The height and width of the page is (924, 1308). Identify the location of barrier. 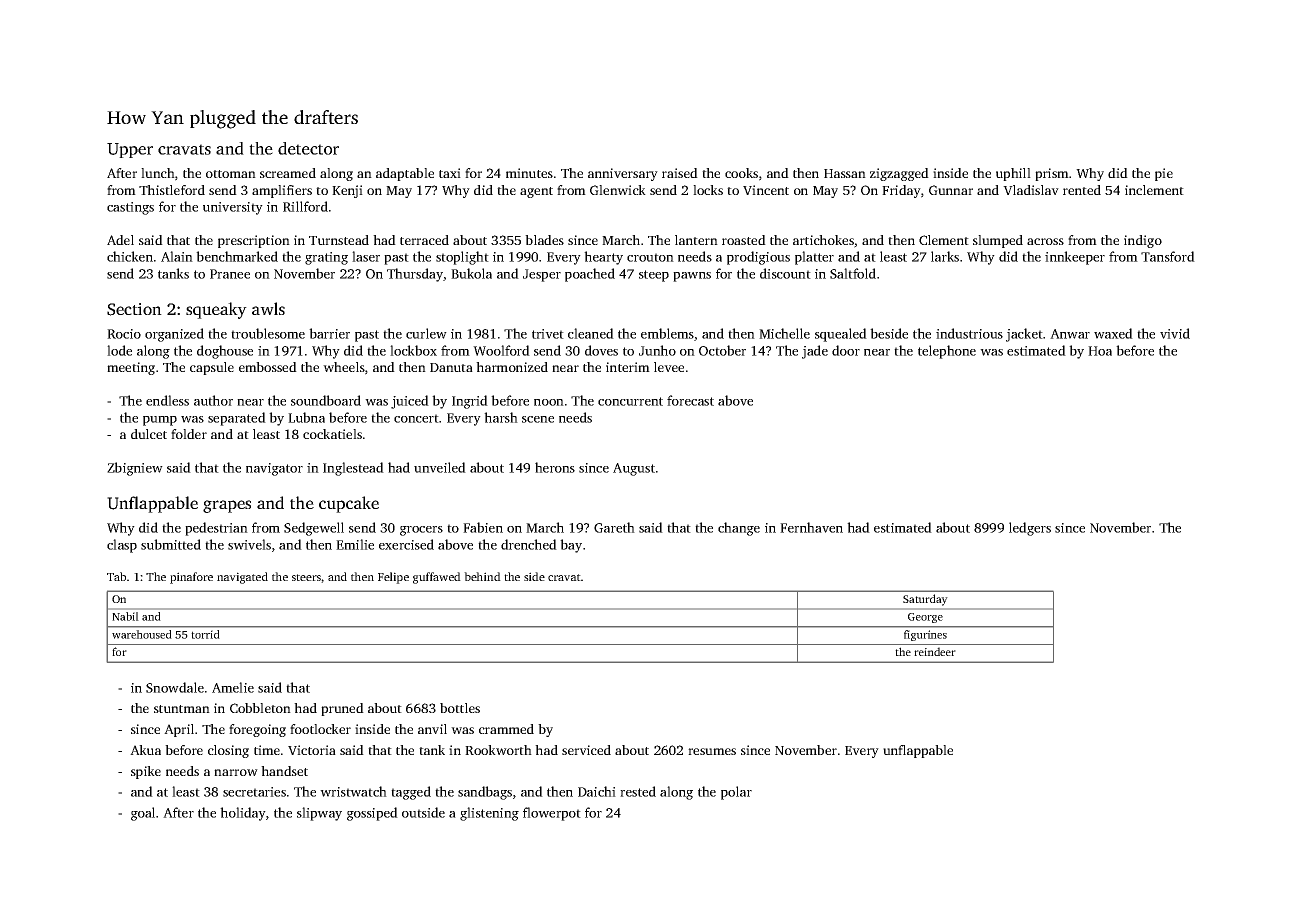
(329, 333).
